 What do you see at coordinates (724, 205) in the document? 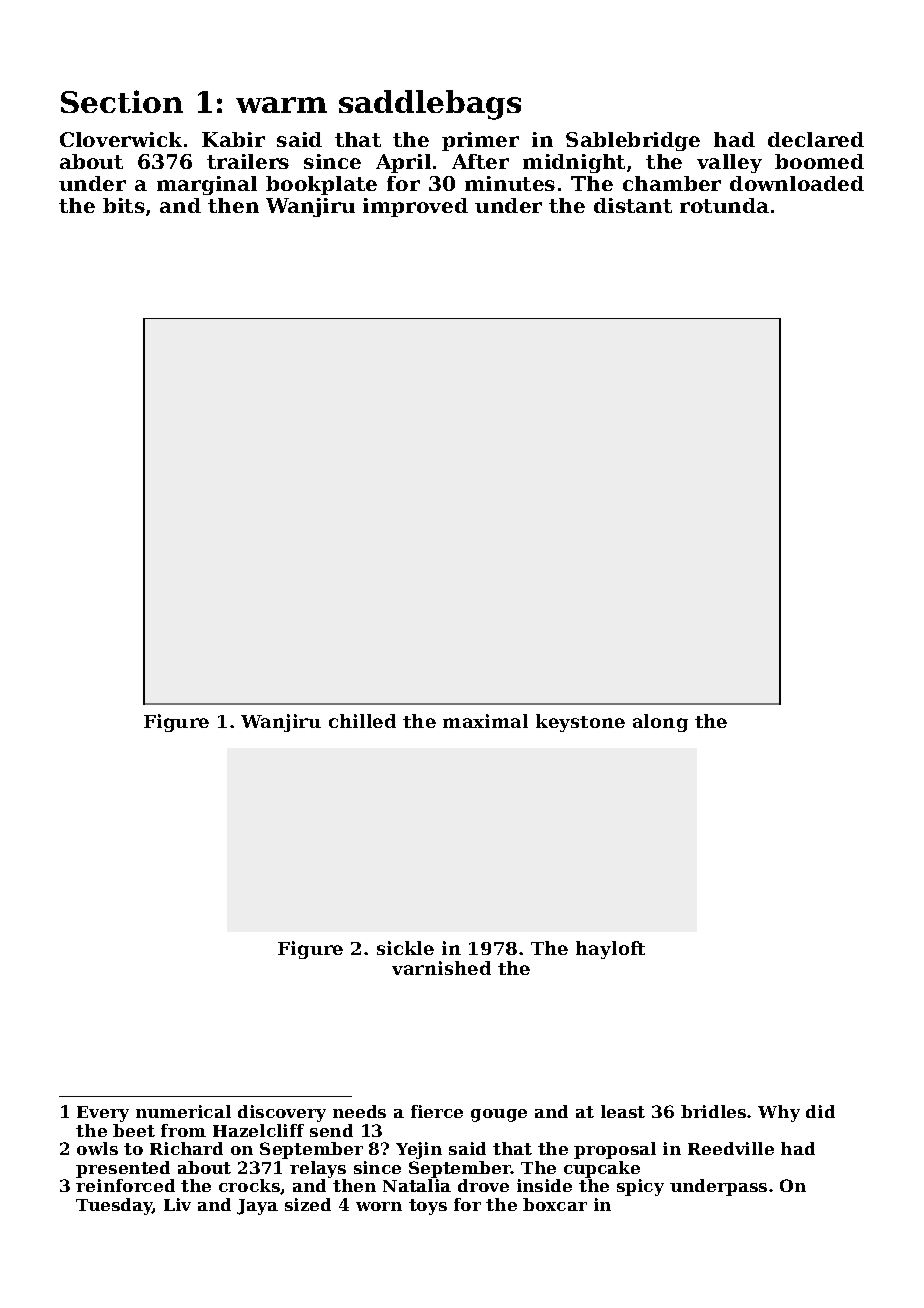
I see `rotunda` at bounding box center [724, 205].
